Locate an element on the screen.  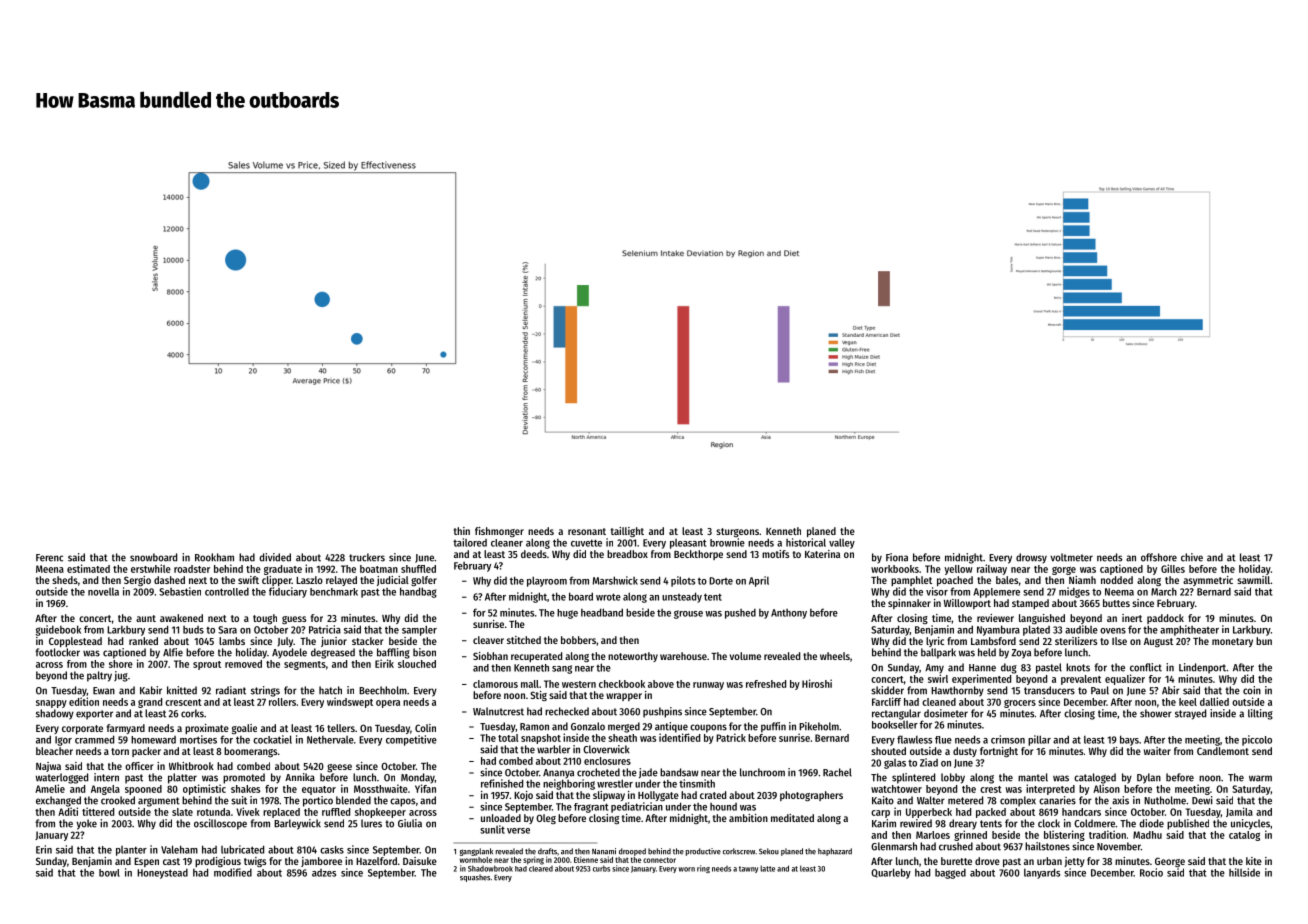
flawless is located at coordinates (914, 739).
